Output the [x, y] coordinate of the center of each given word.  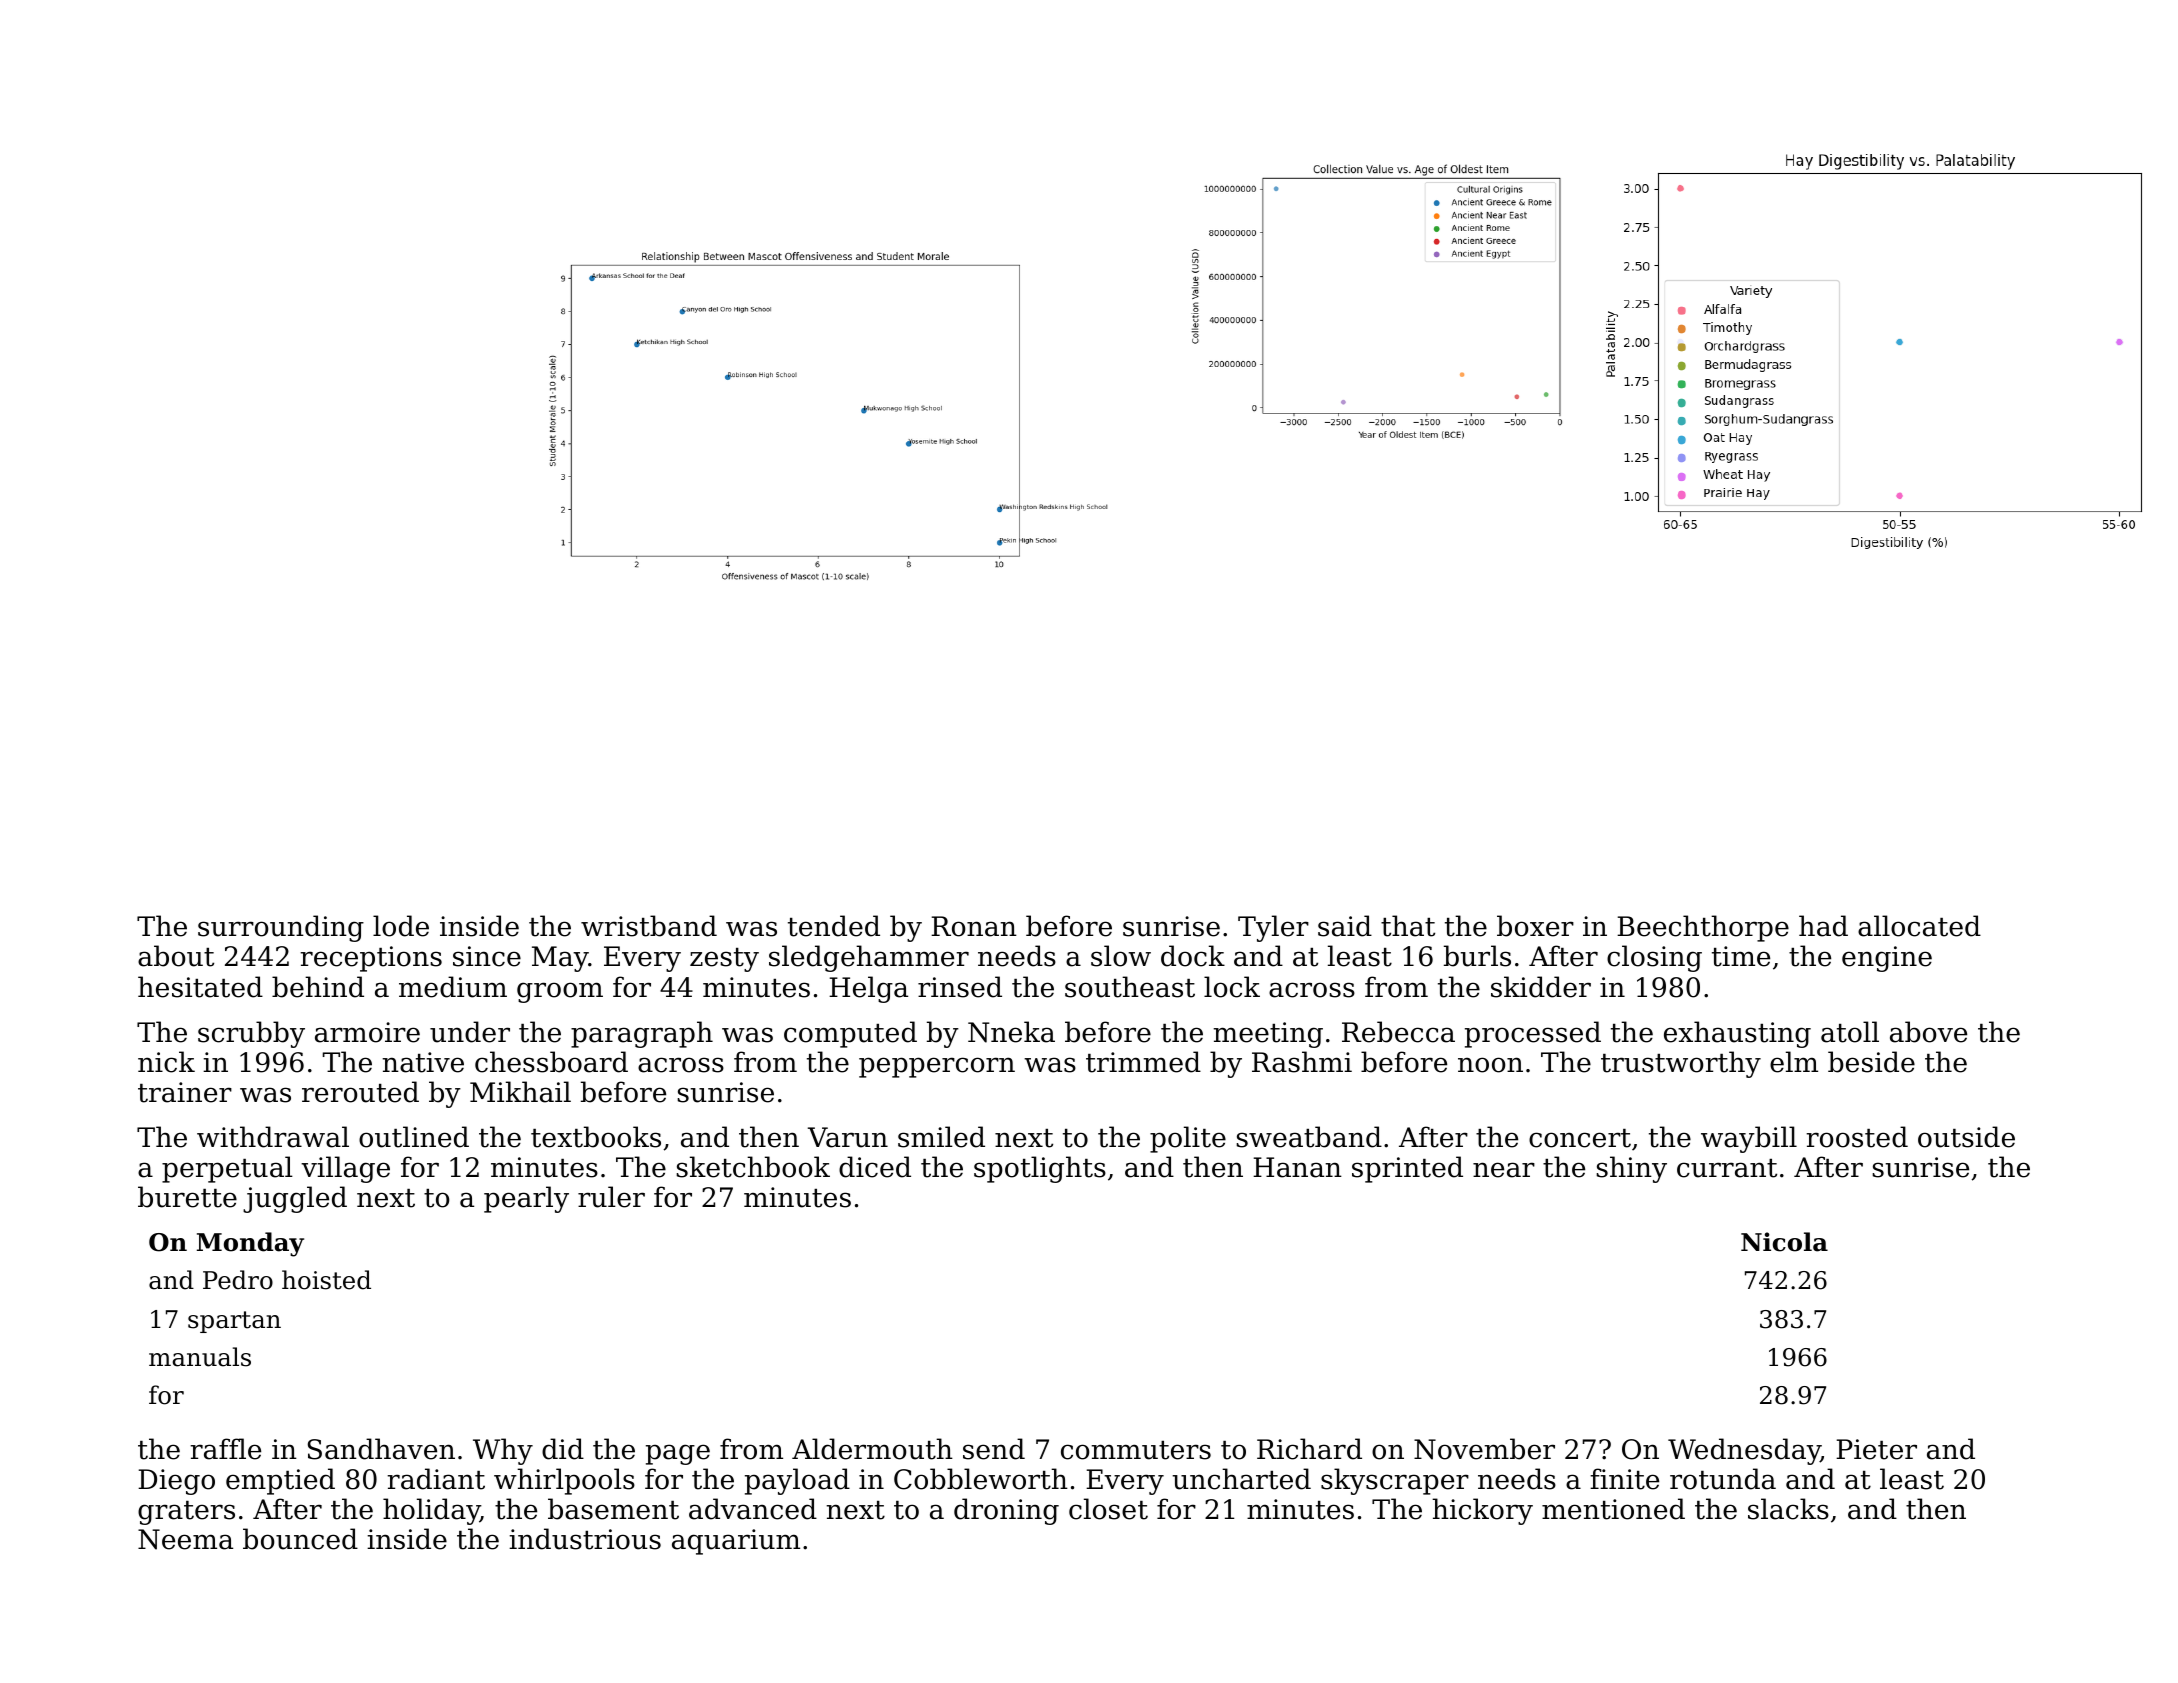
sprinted [1407, 1169]
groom [560, 992]
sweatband [1309, 1137]
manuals [200, 1357]
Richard [1309, 1449]
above [1928, 1032]
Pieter [1876, 1449]
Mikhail [520, 1092]
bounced [300, 1539]
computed [850, 1034]
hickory [1482, 1511]
